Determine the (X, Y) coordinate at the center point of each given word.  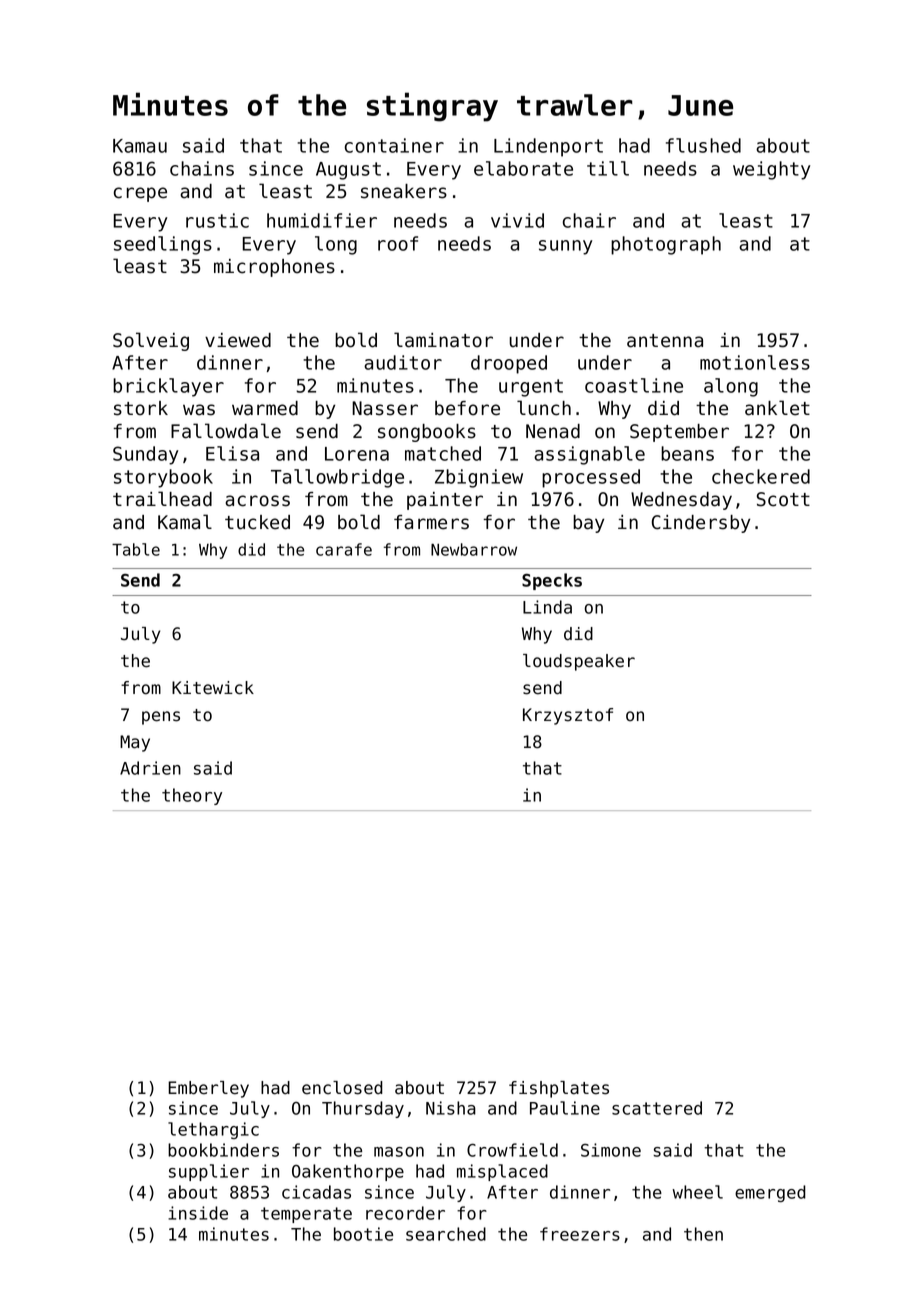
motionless (755, 362)
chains (202, 168)
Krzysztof (568, 716)
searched (446, 1234)
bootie (363, 1234)
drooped (509, 364)
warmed (265, 408)
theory (192, 796)
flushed (703, 145)
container (394, 145)
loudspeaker (579, 662)
